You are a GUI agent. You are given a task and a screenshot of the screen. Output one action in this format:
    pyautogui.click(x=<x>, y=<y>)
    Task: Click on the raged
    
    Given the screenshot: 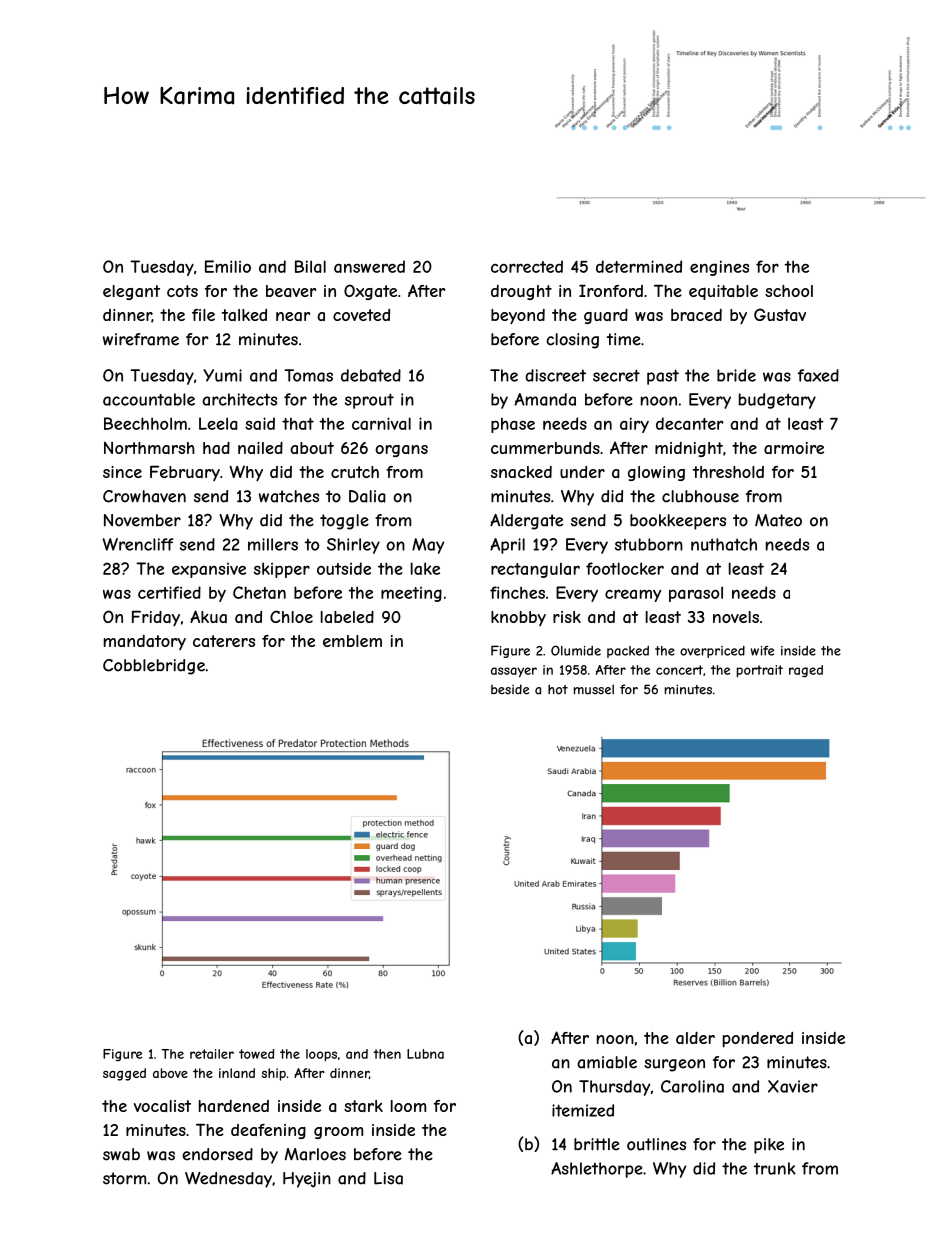 What is the action you would take?
    pyautogui.click(x=806, y=671)
